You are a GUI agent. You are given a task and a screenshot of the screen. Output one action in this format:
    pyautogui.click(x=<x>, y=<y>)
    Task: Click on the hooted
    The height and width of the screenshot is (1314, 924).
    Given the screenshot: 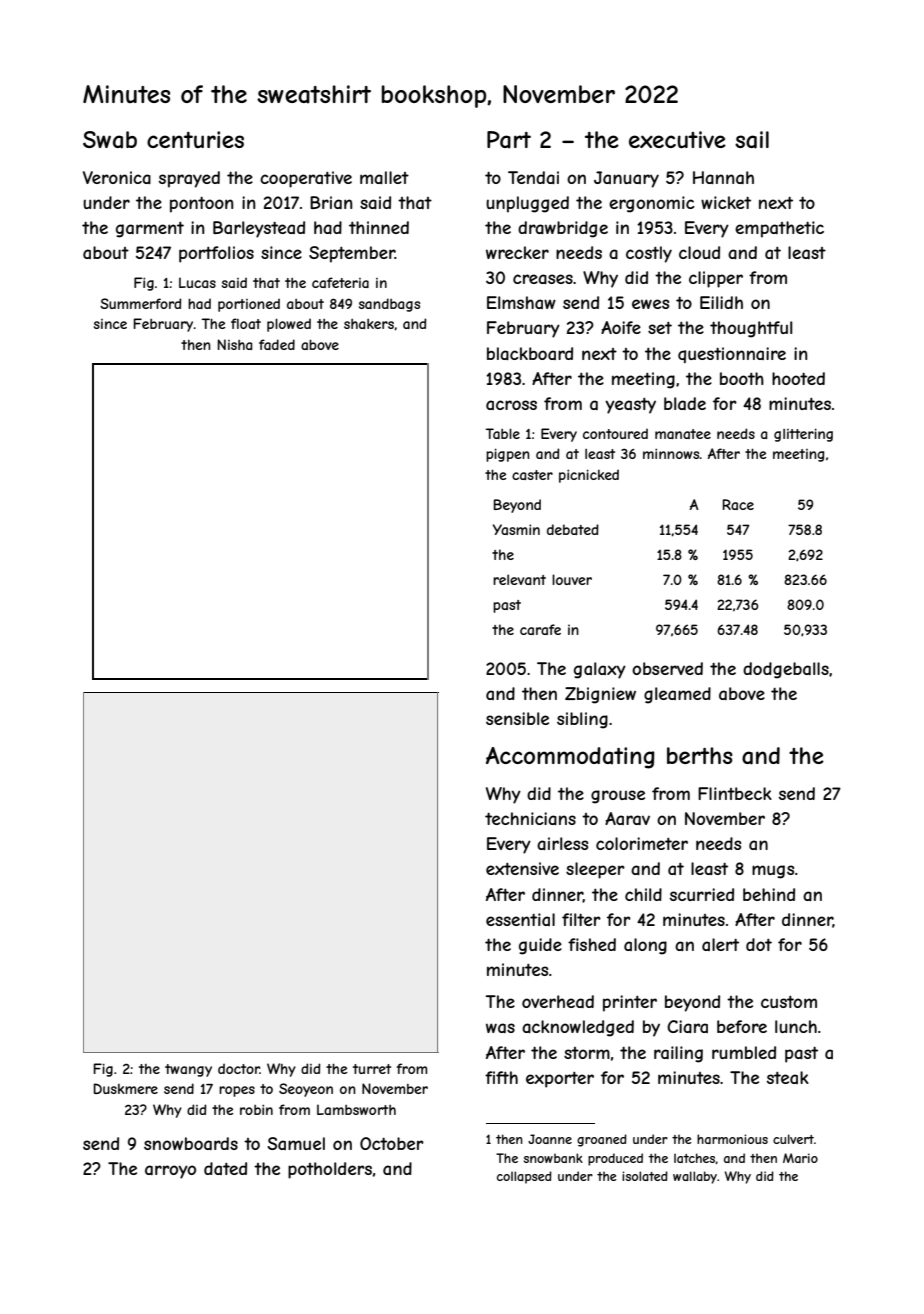 What is the action you would take?
    pyautogui.click(x=798, y=378)
